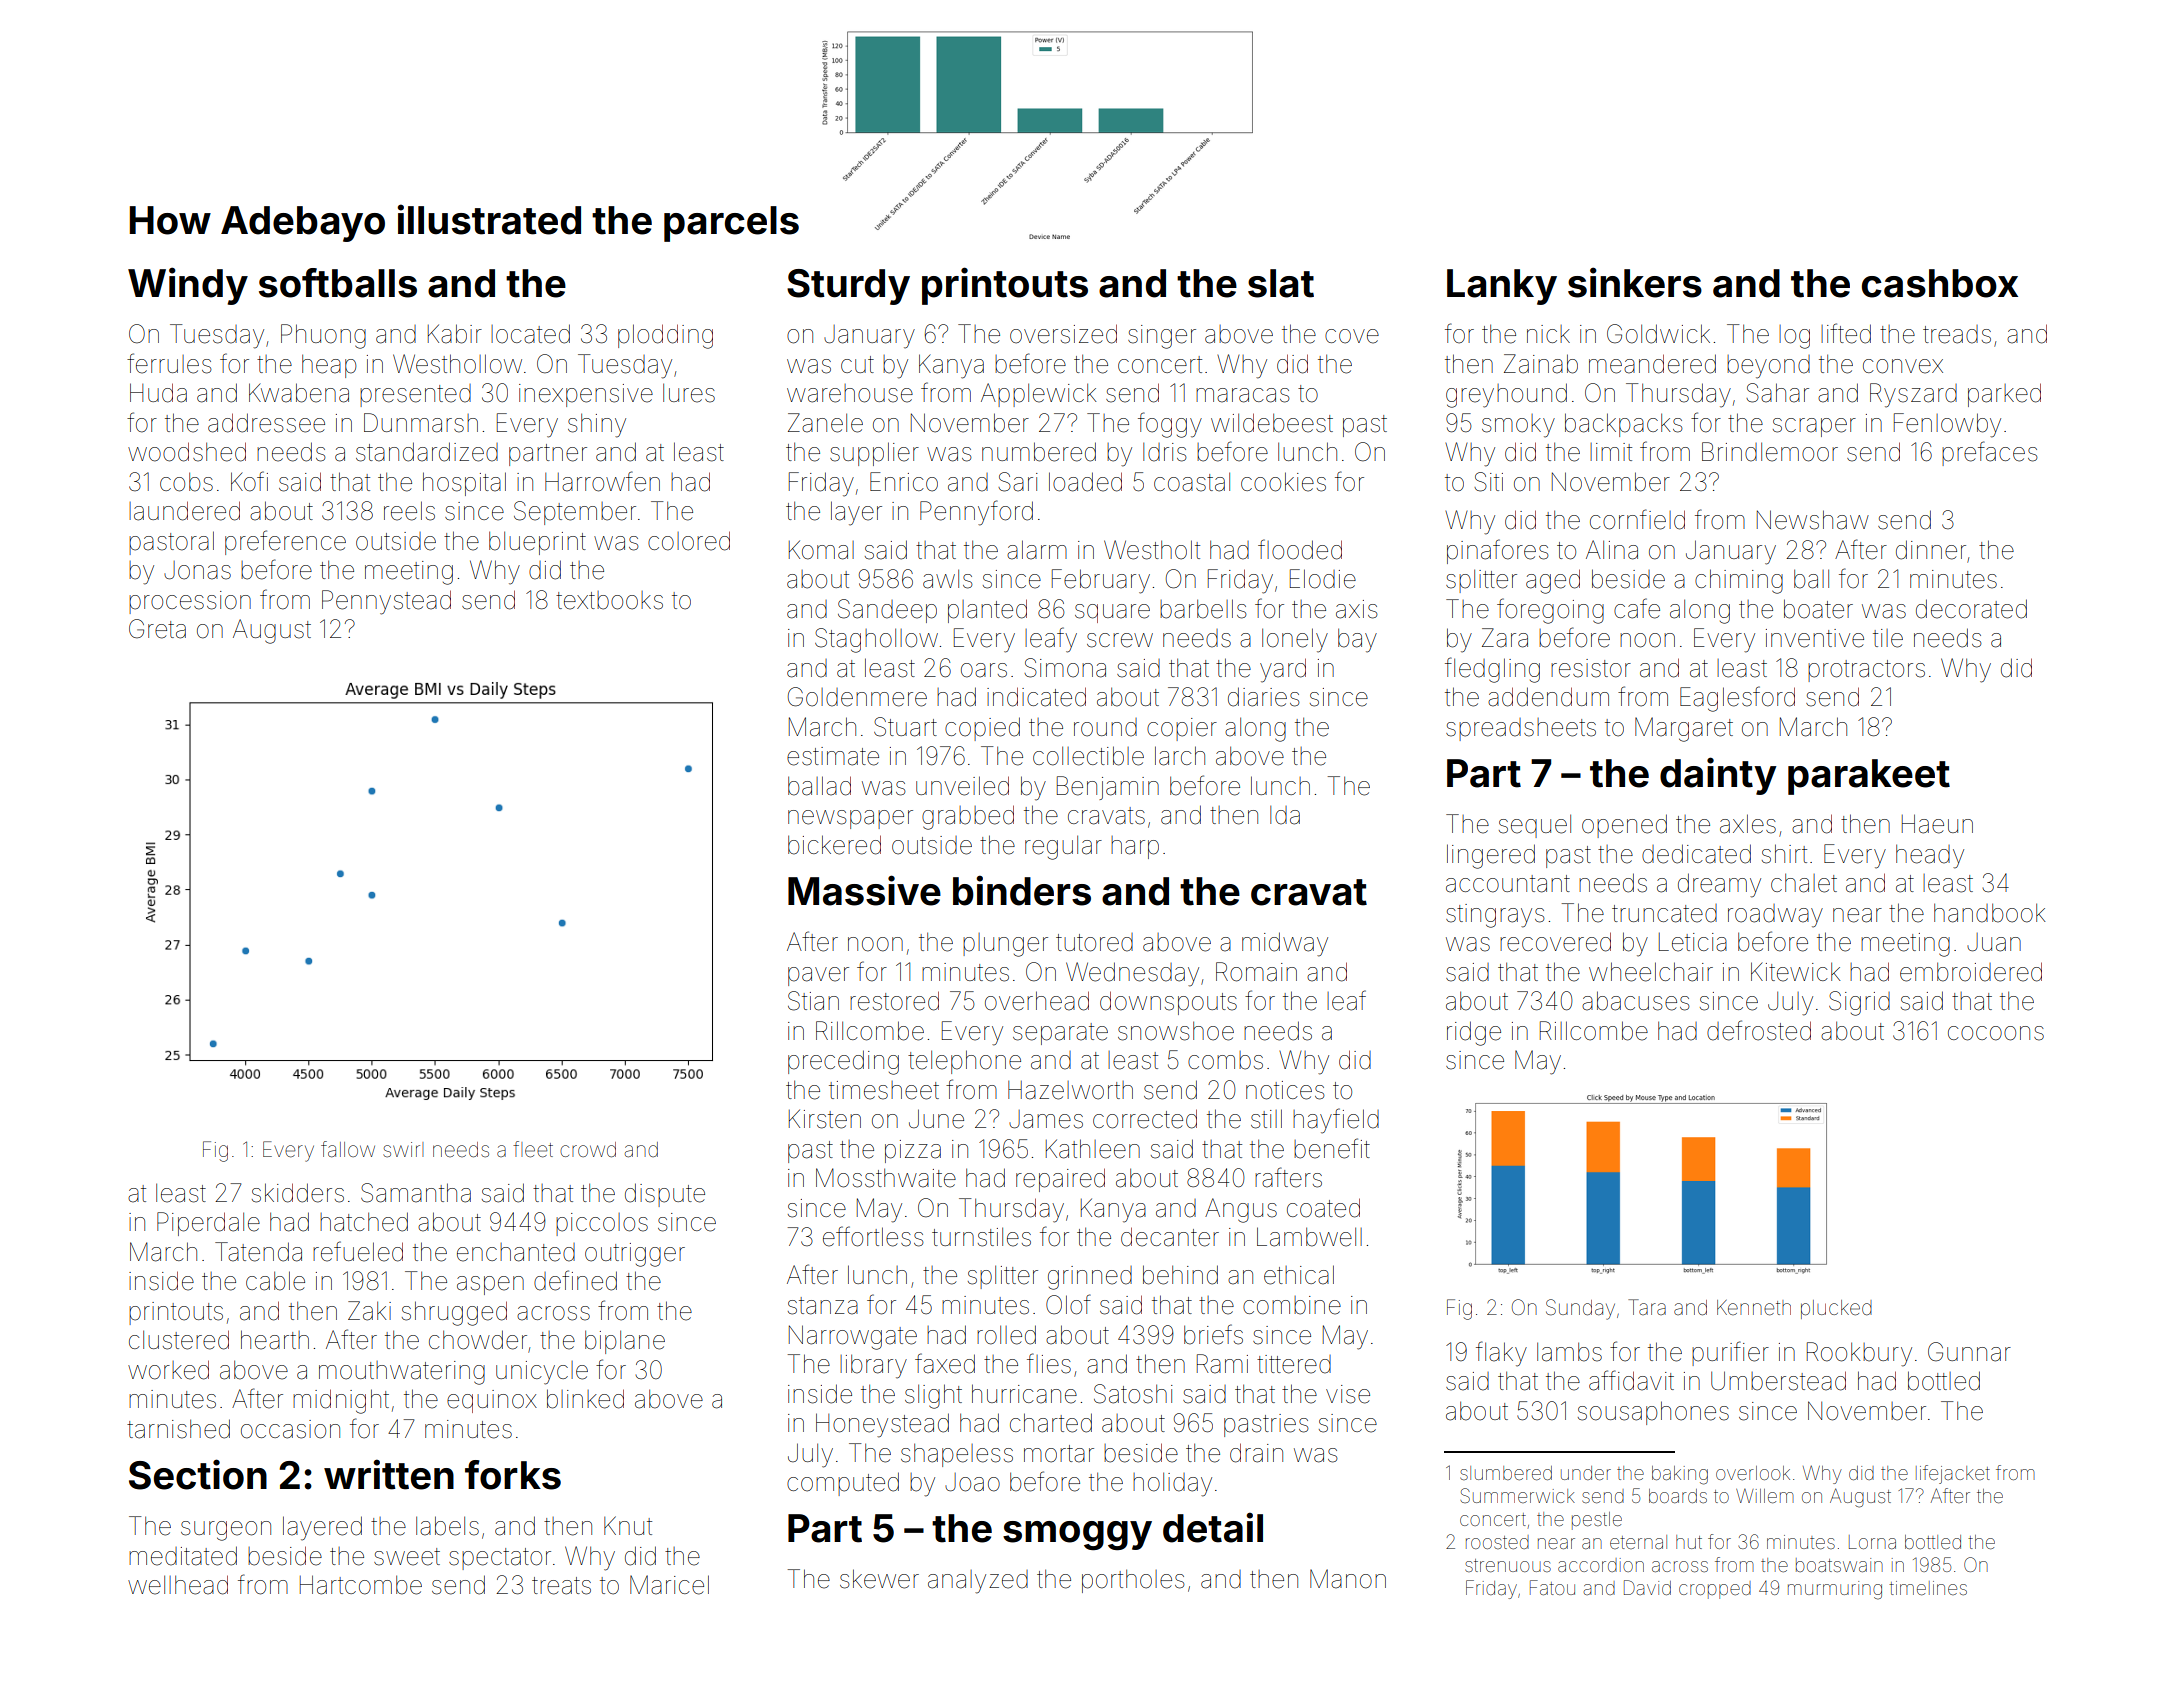 Image resolution: width=2178 pixels, height=1683 pixels. What do you see at coordinates (1996, 1033) in the screenshot?
I see `cocoons` at bounding box center [1996, 1033].
